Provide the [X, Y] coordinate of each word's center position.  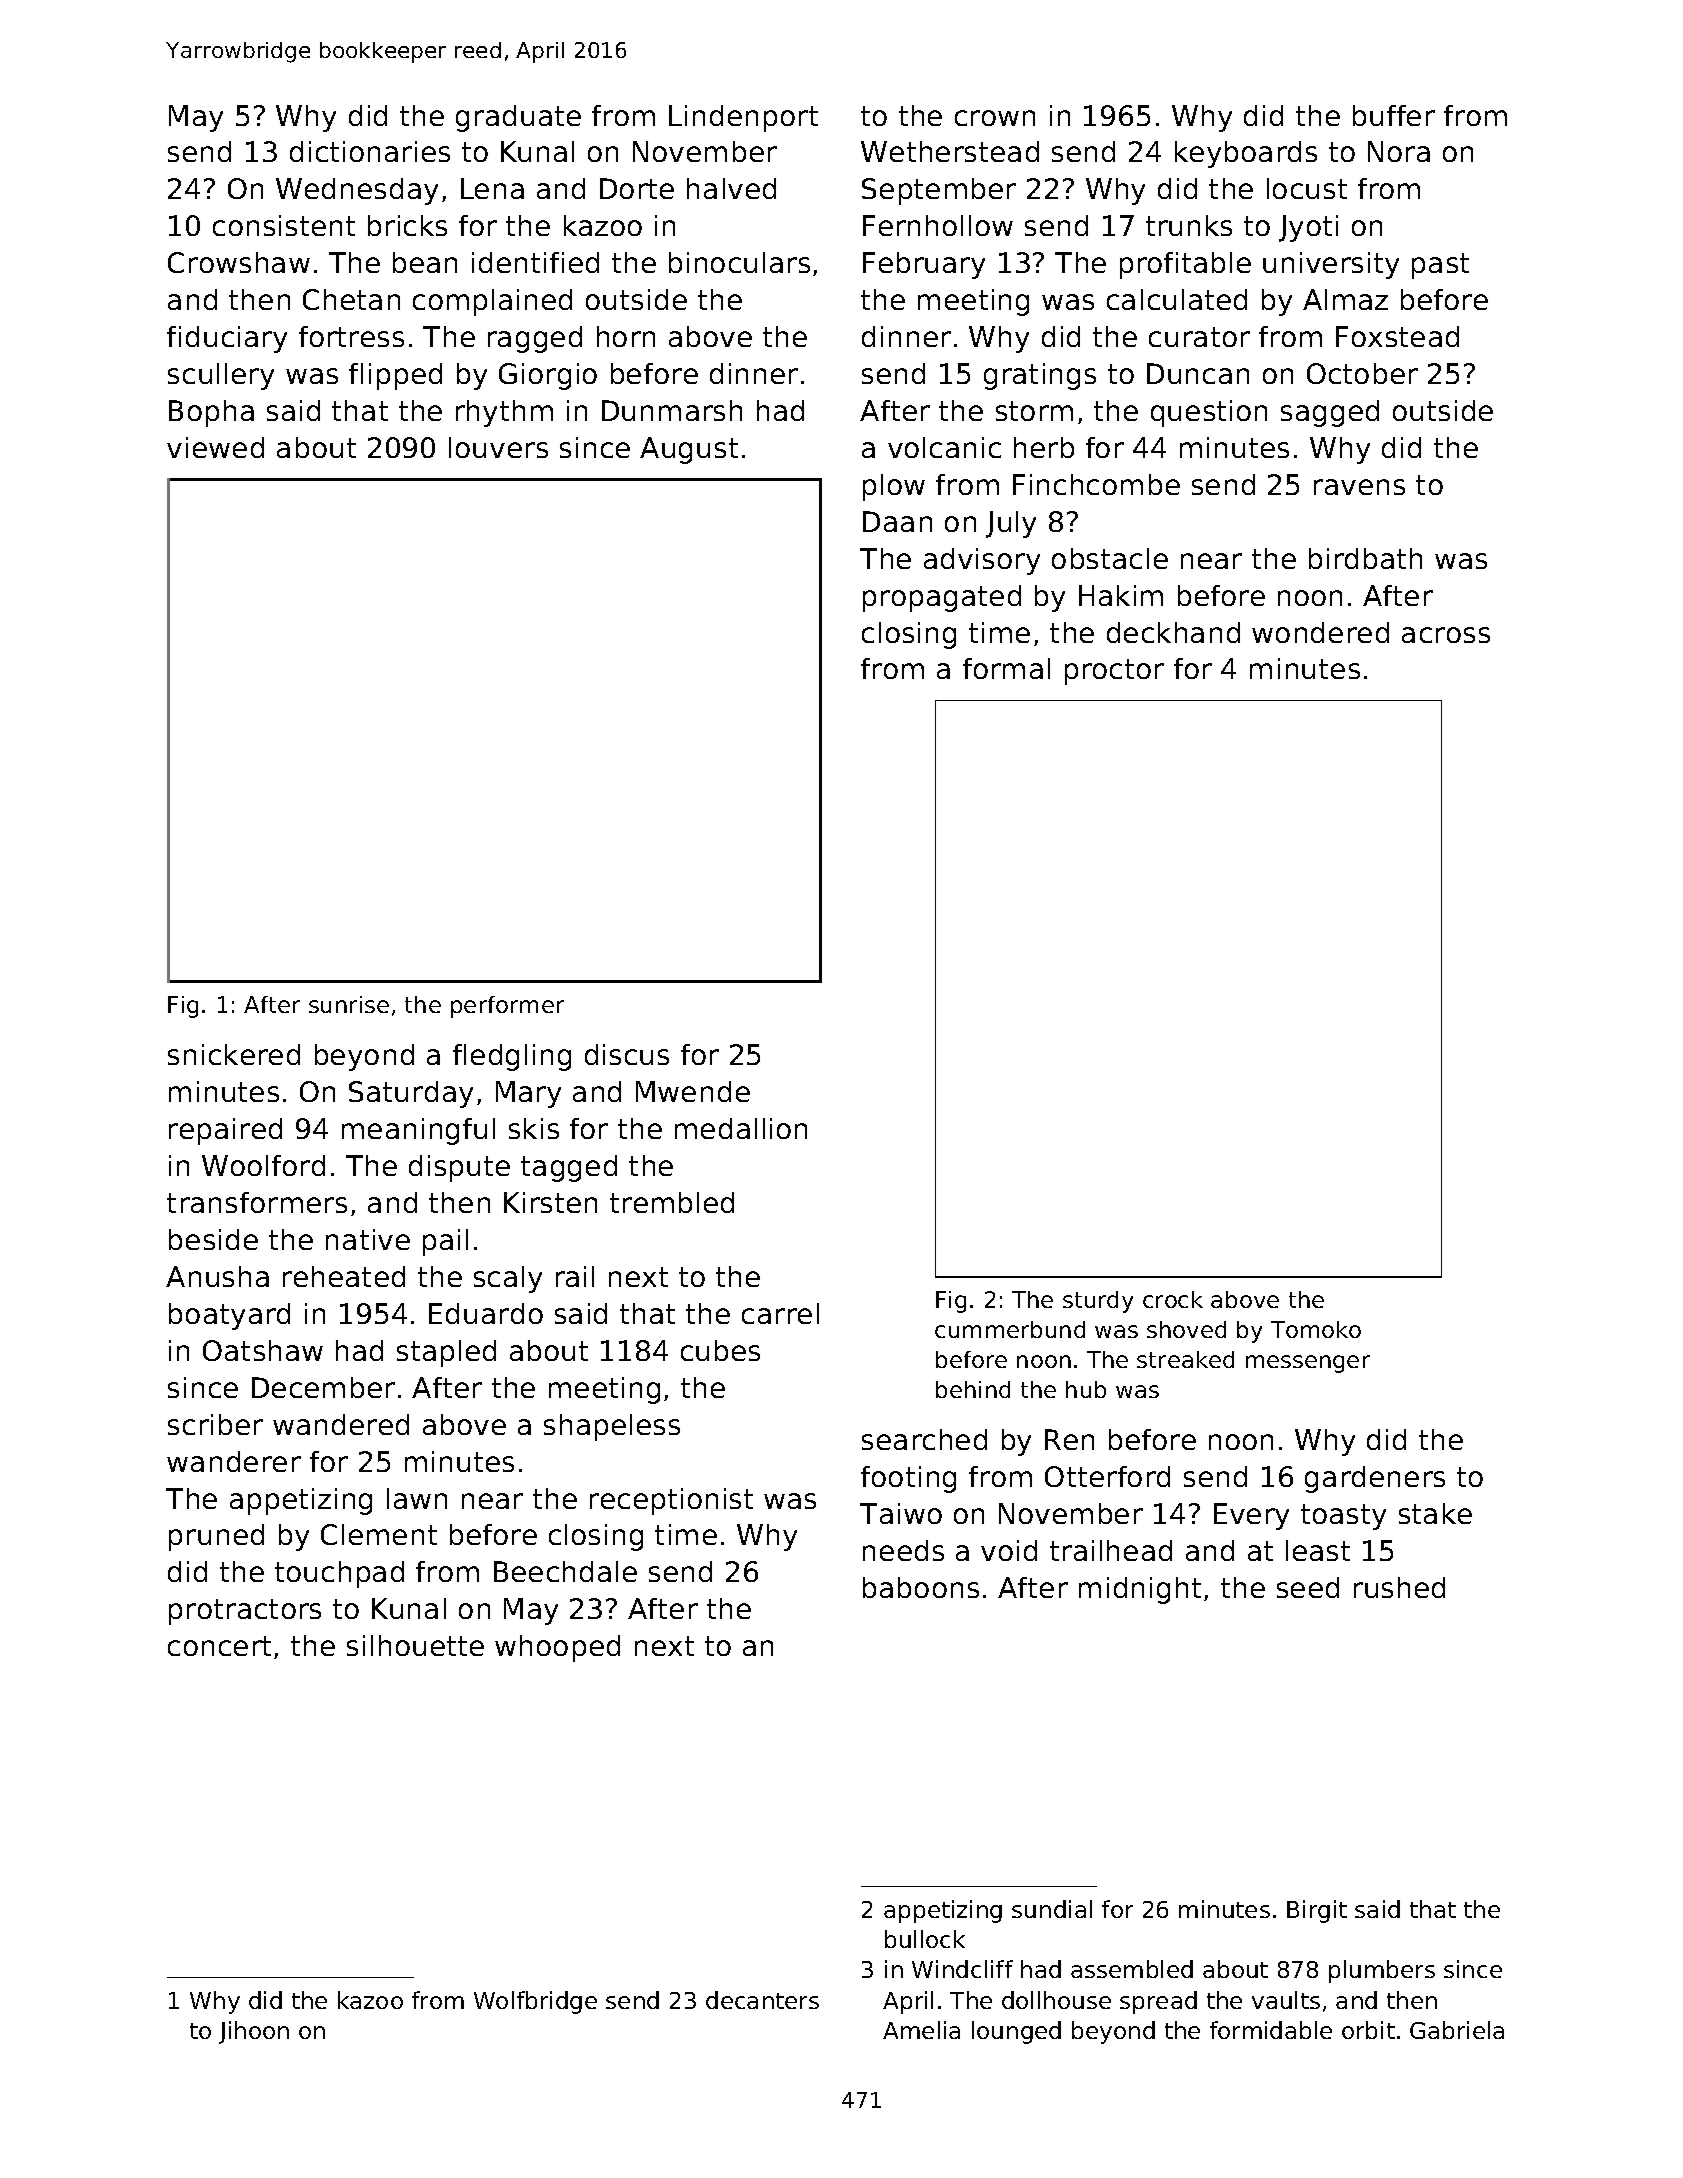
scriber [215, 1424]
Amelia [921, 2030]
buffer [1394, 115]
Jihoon [254, 2032]
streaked [1185, 1359]
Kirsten [550, 1202]
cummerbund [1010, 1329]
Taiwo [901, 1513]
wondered [1320, 632]
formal [1006, 668]
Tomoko [1316, 1329]
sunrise [349, 1004]
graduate [518, 118]
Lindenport [743, 118]
